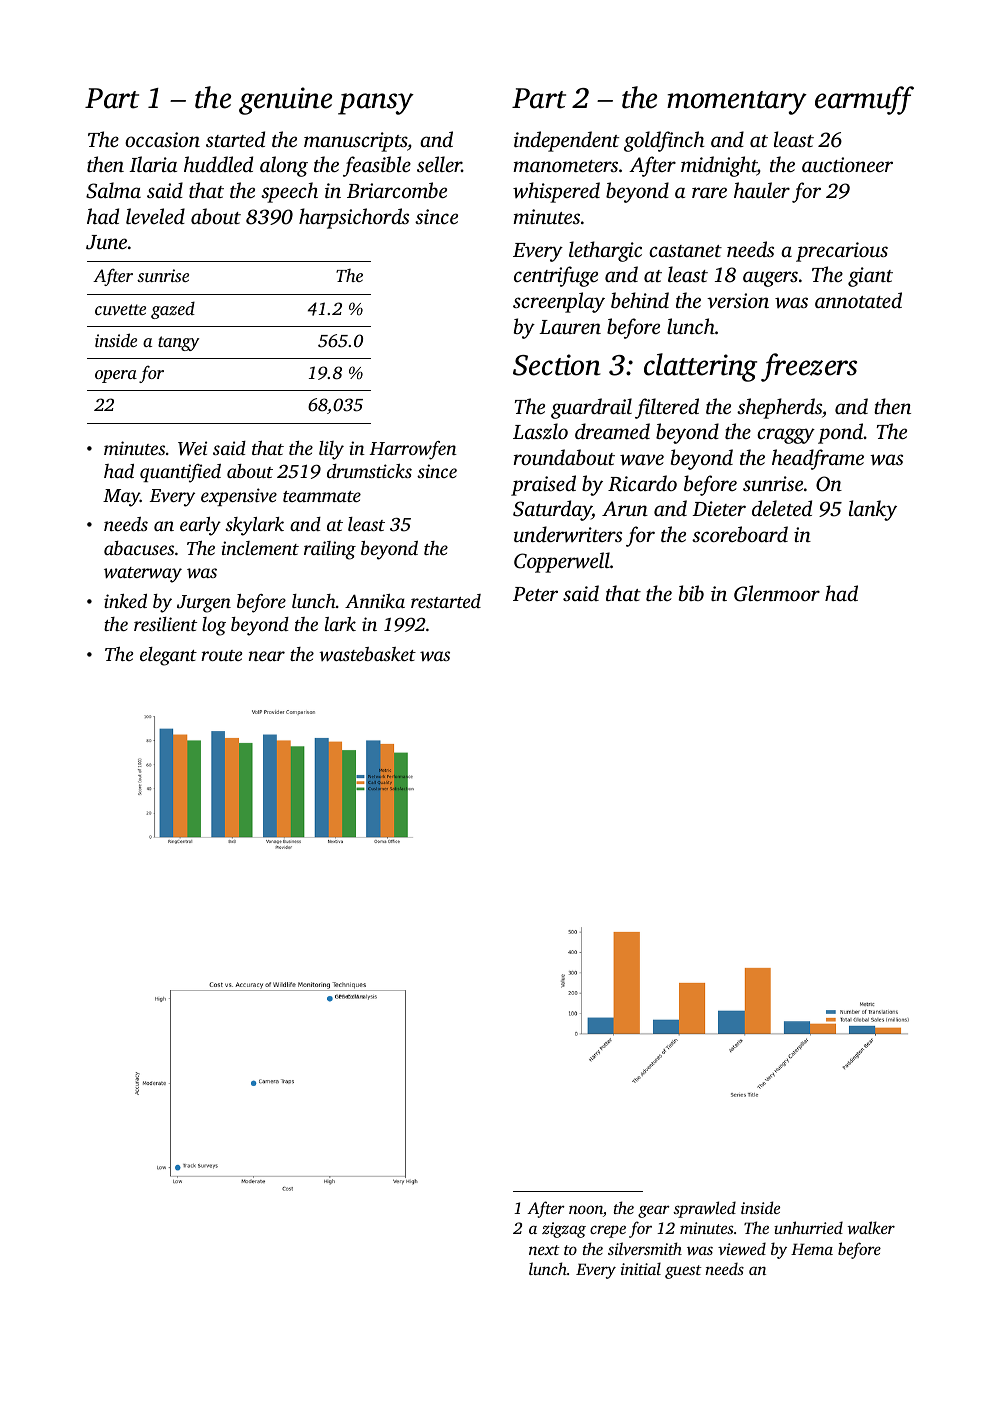 The height and width of the document is (1417, 998). Describe the element at coordinates (564, 1230) in the document. I see `zigzag` at that location.
